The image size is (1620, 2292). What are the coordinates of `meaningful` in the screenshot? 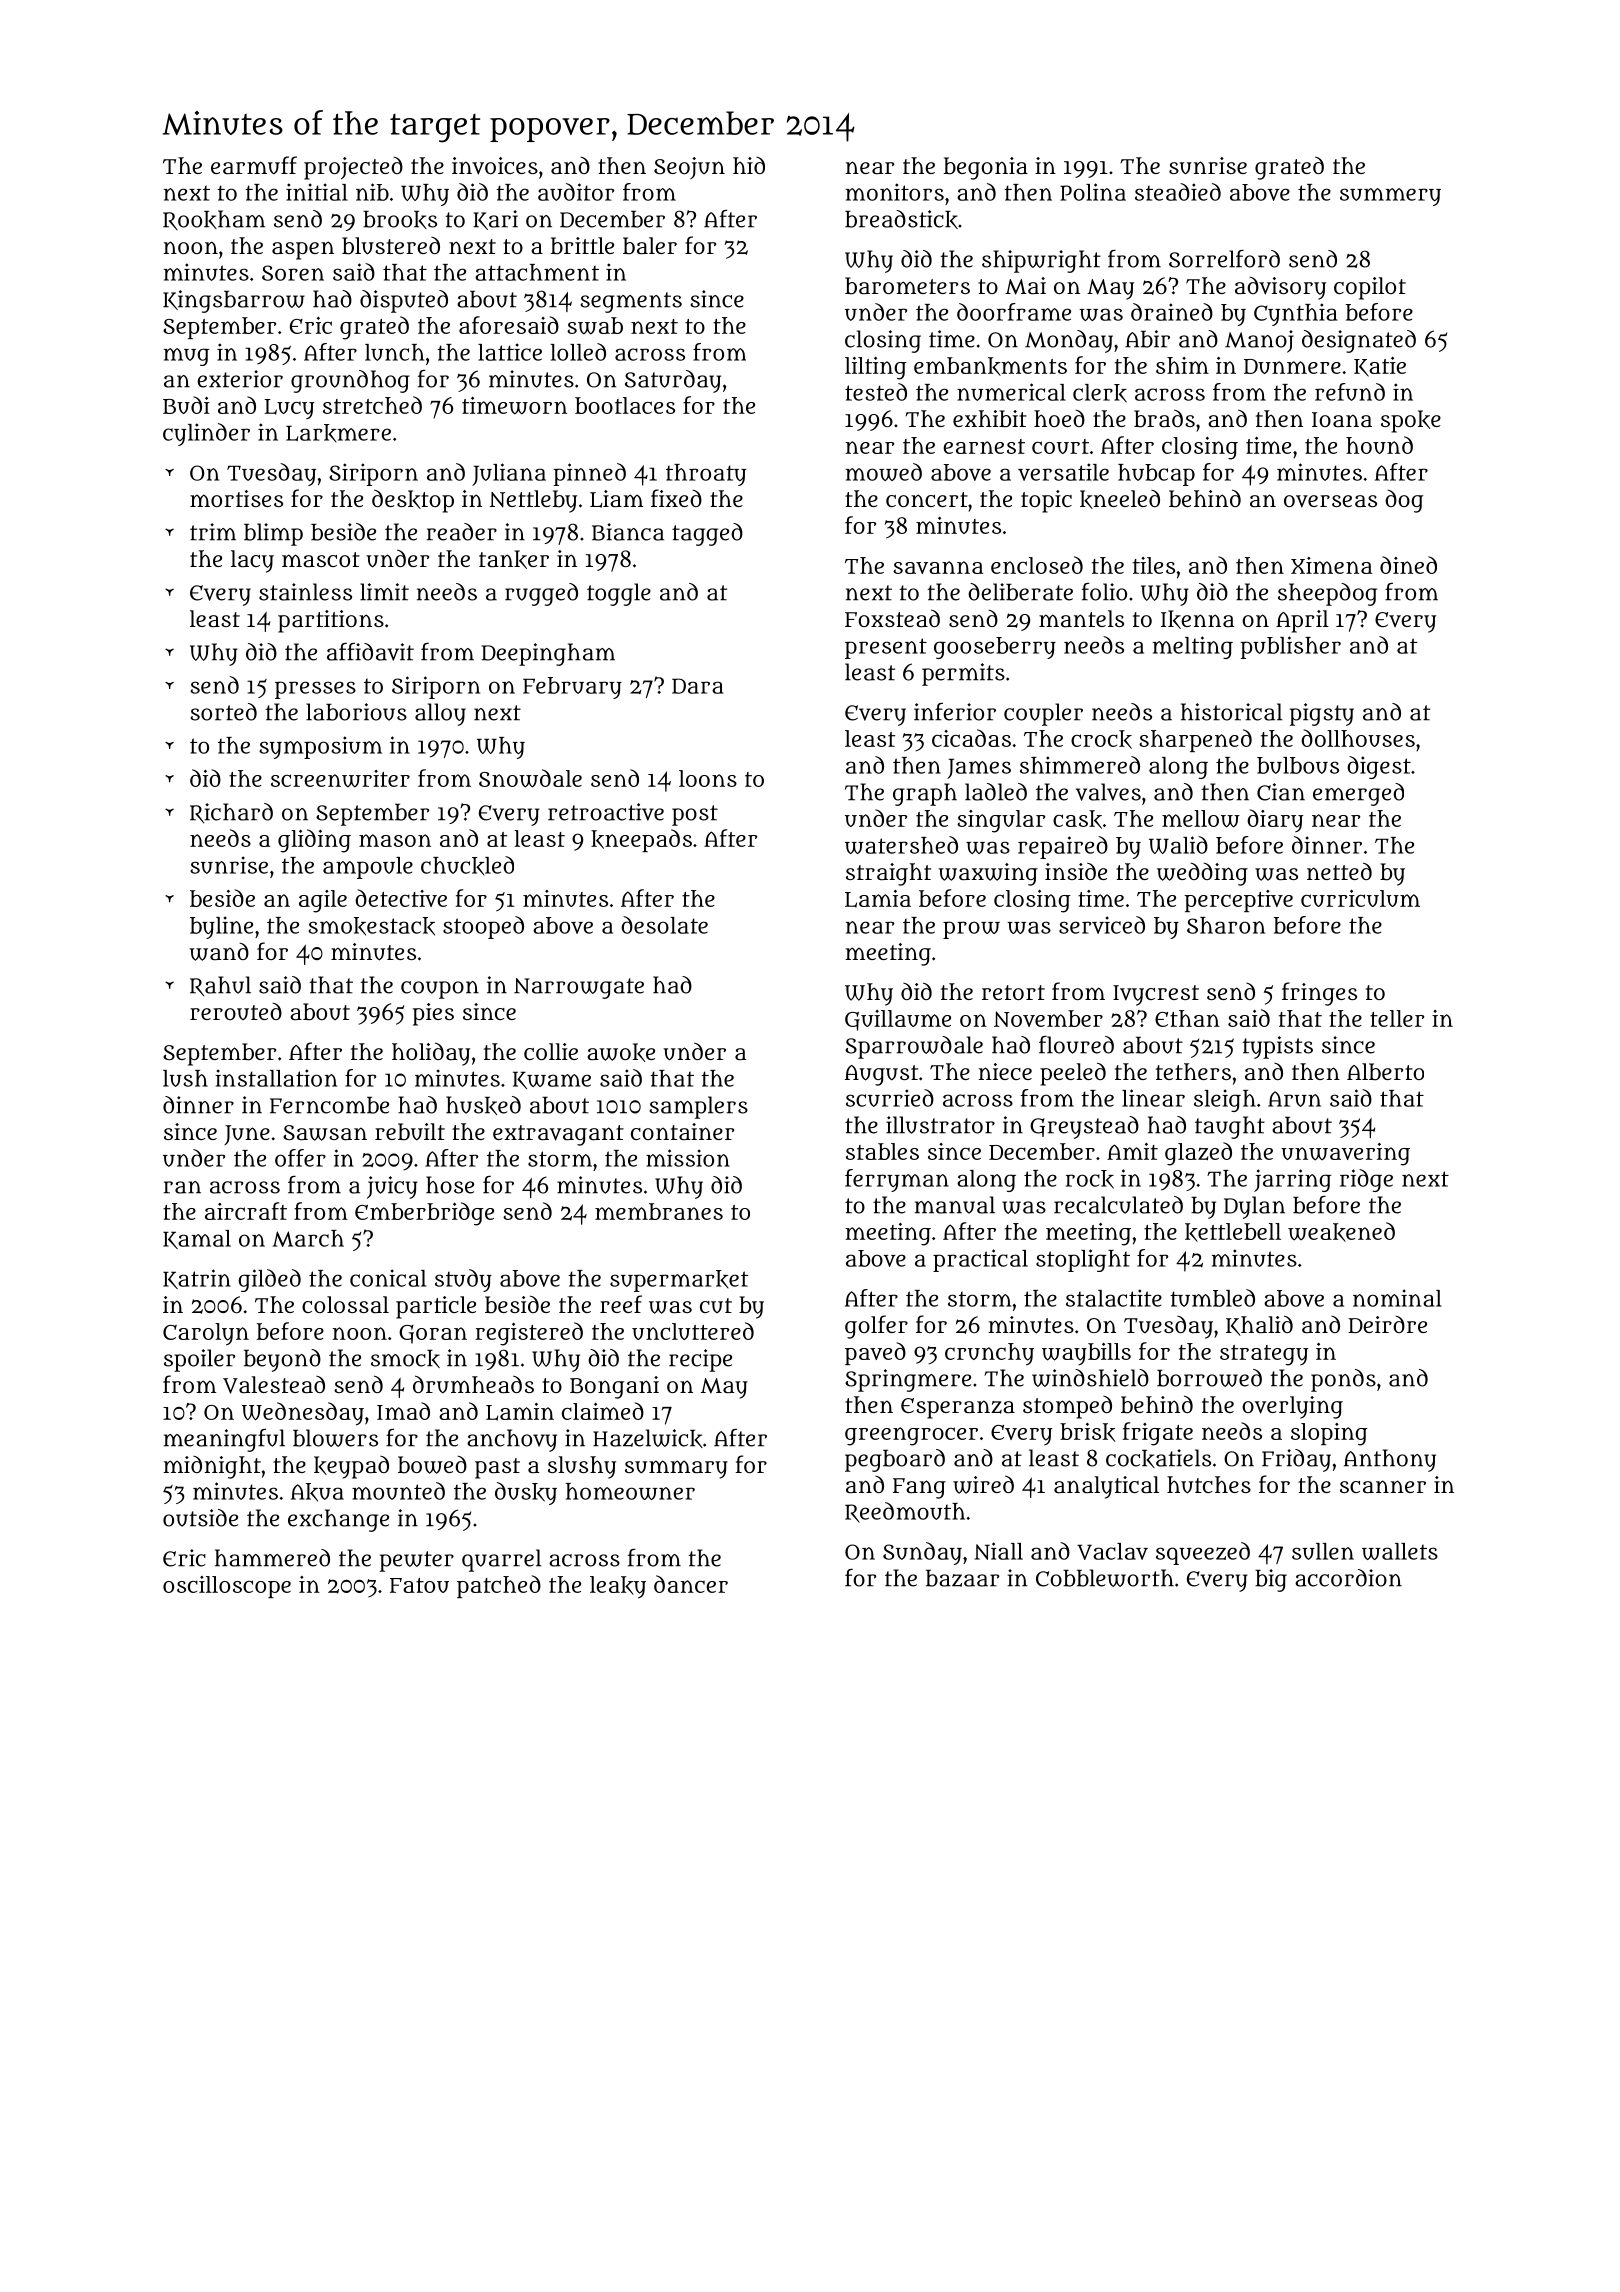 It's located at (224, 1440).
